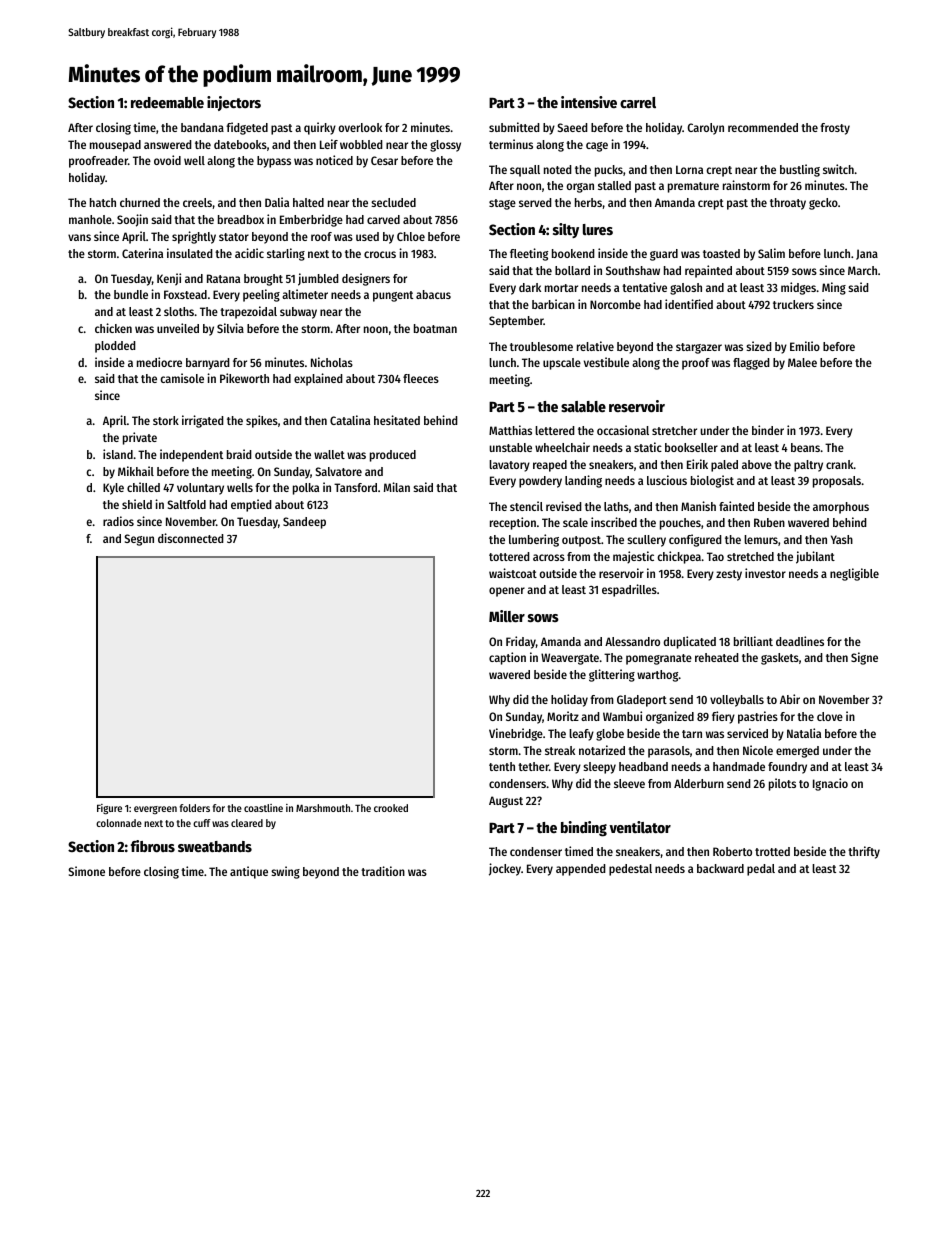 The image size is (952, 1233). Describe the element at coordinates (119, 823) in the document. I see `colonnade` at that location.
